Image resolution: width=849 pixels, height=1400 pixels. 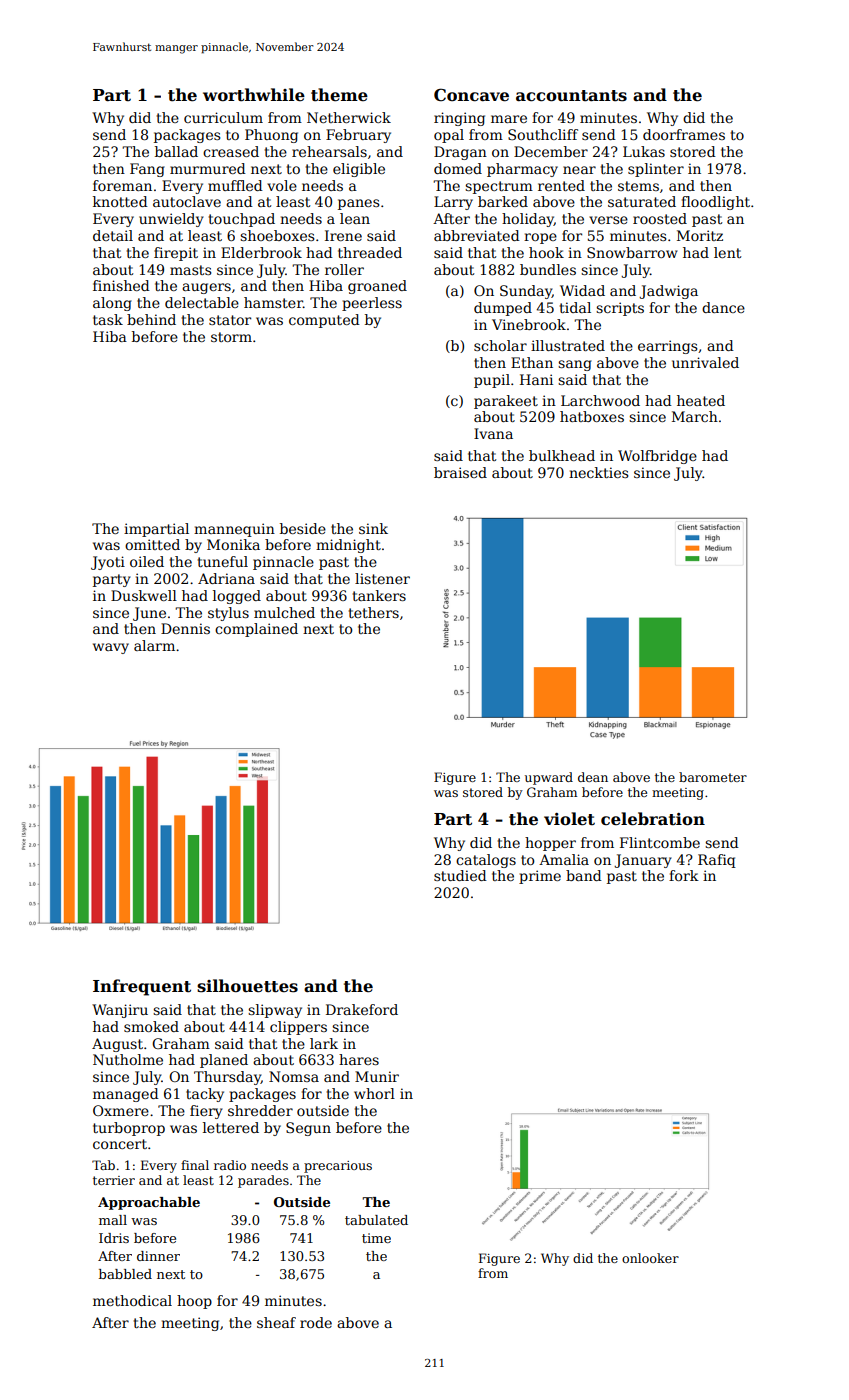 I want to click on neckties, so click(x=598, y=472).
